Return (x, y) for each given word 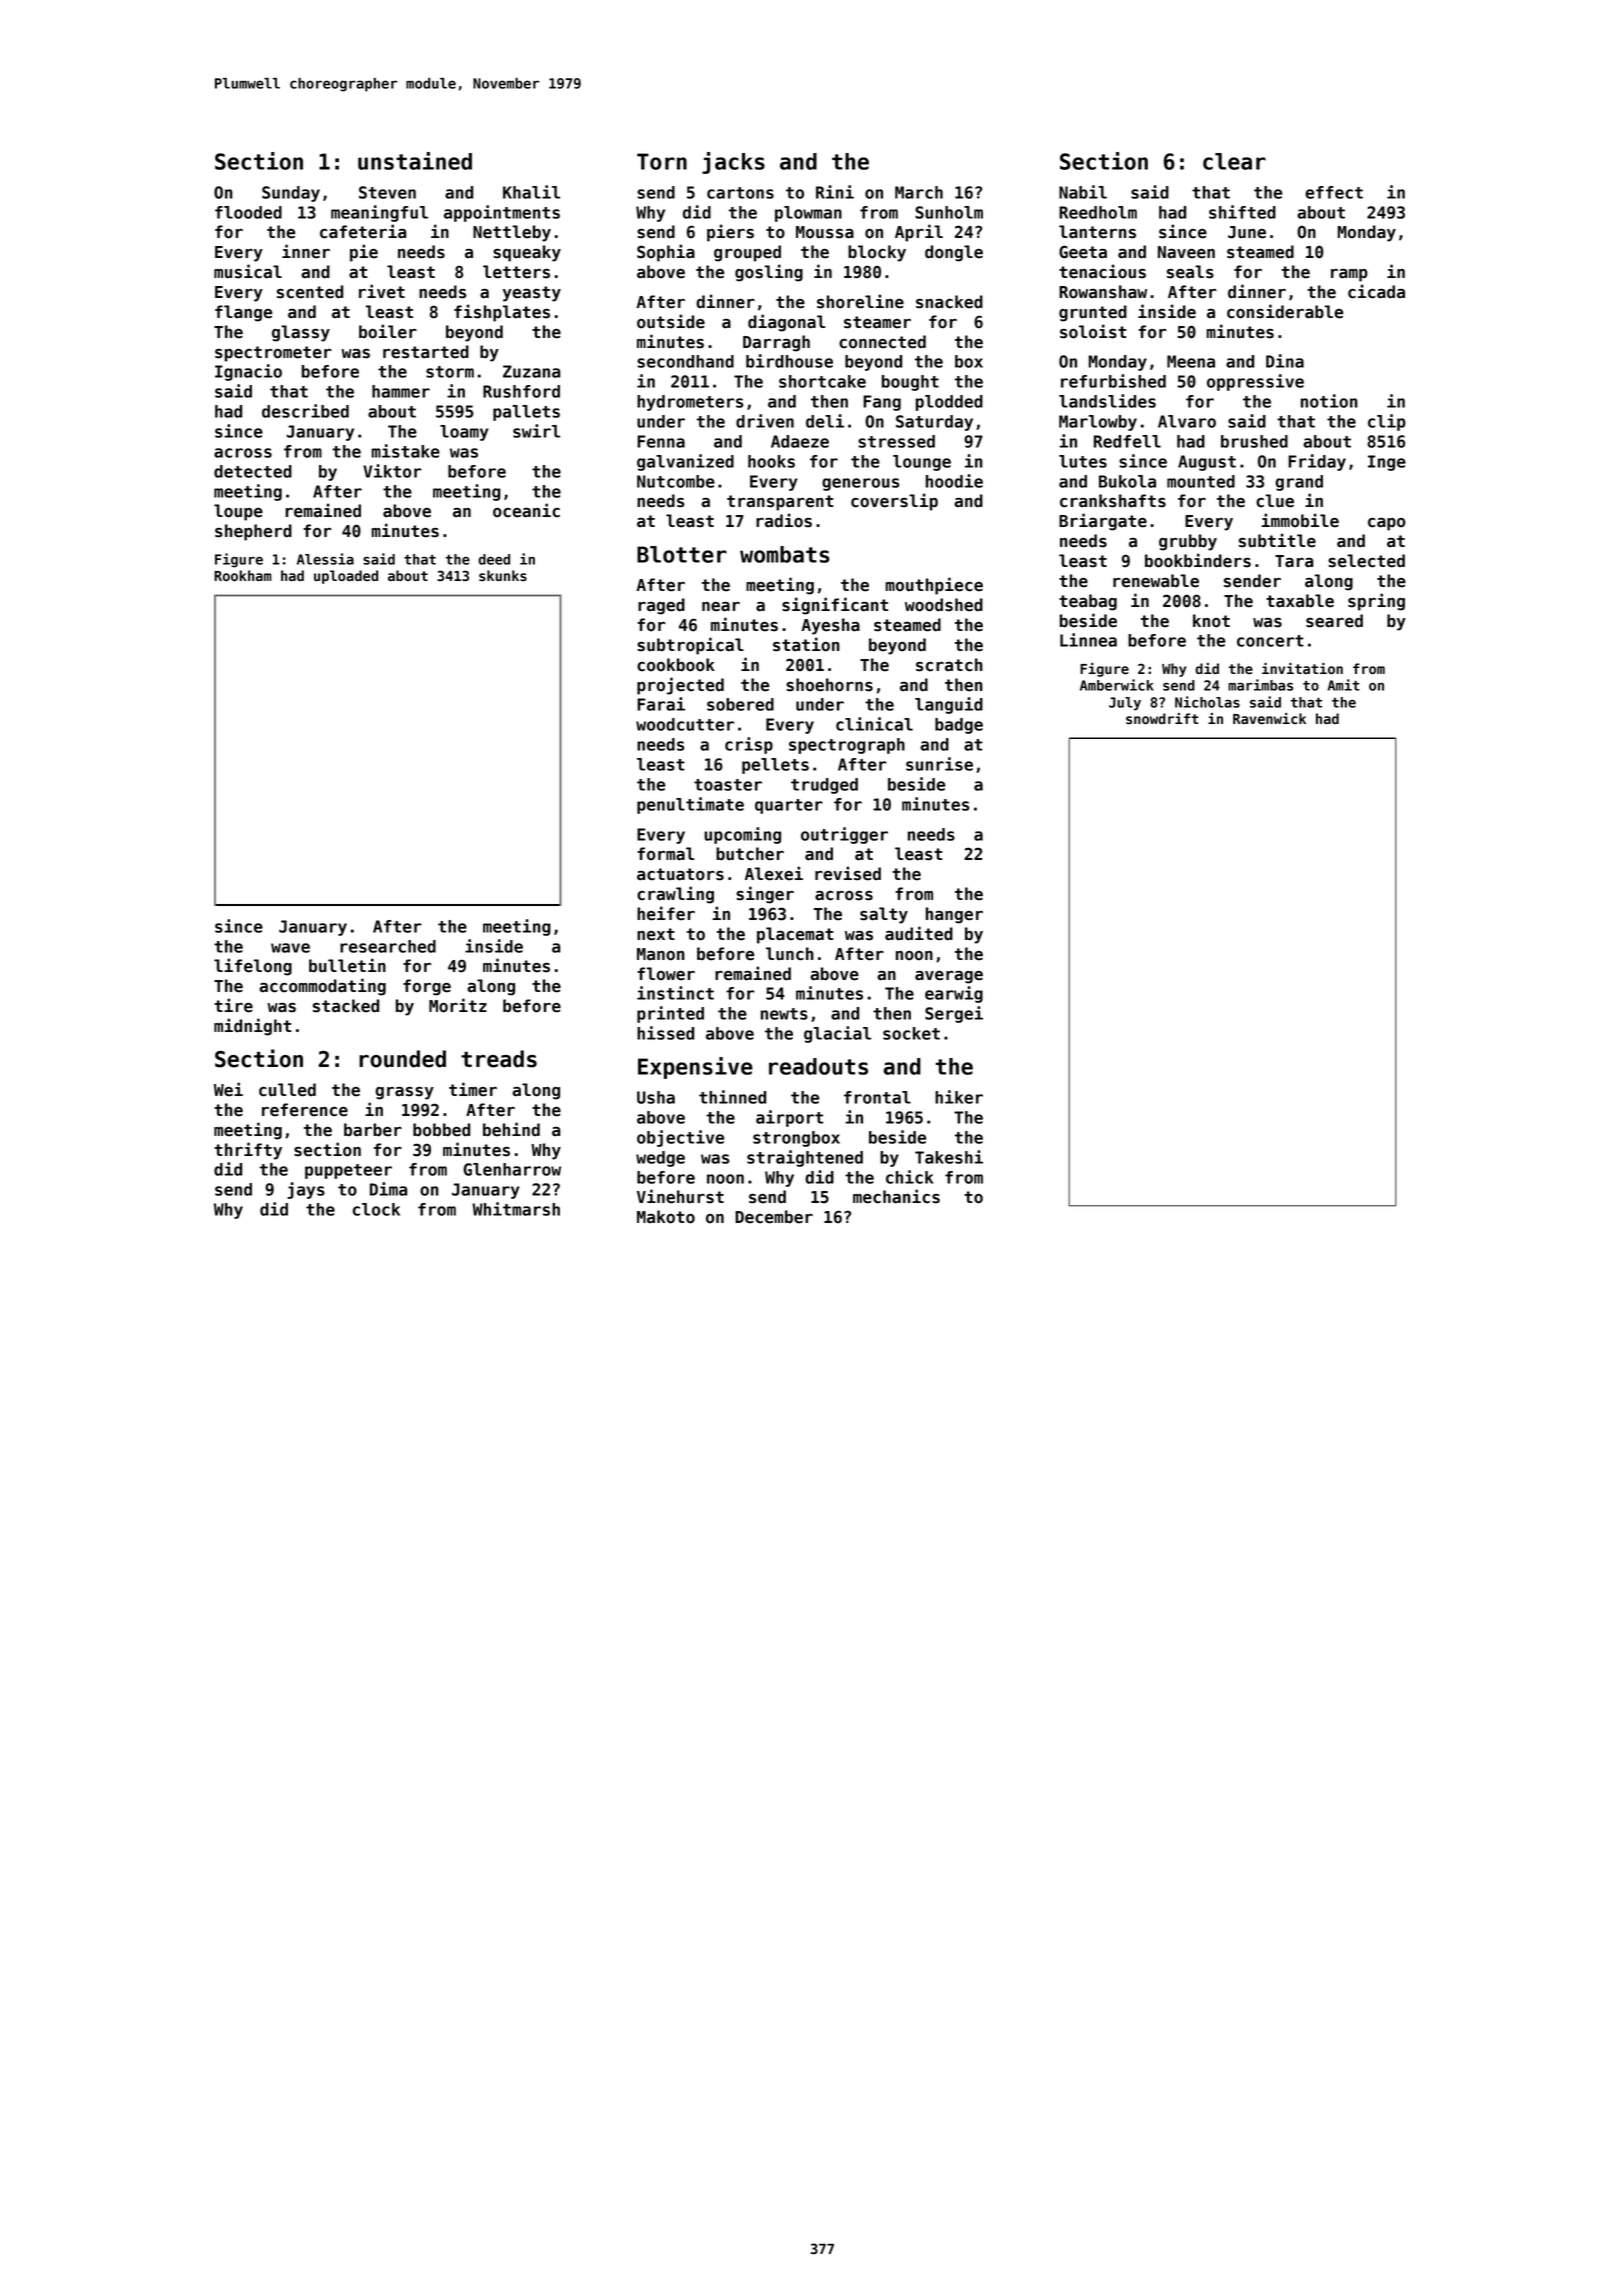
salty (884, 915)
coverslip (894, 502)
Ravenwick (1269, 718)
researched (388, 946)
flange (243, 313)
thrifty (248, 1151)
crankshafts (1113, 501)
